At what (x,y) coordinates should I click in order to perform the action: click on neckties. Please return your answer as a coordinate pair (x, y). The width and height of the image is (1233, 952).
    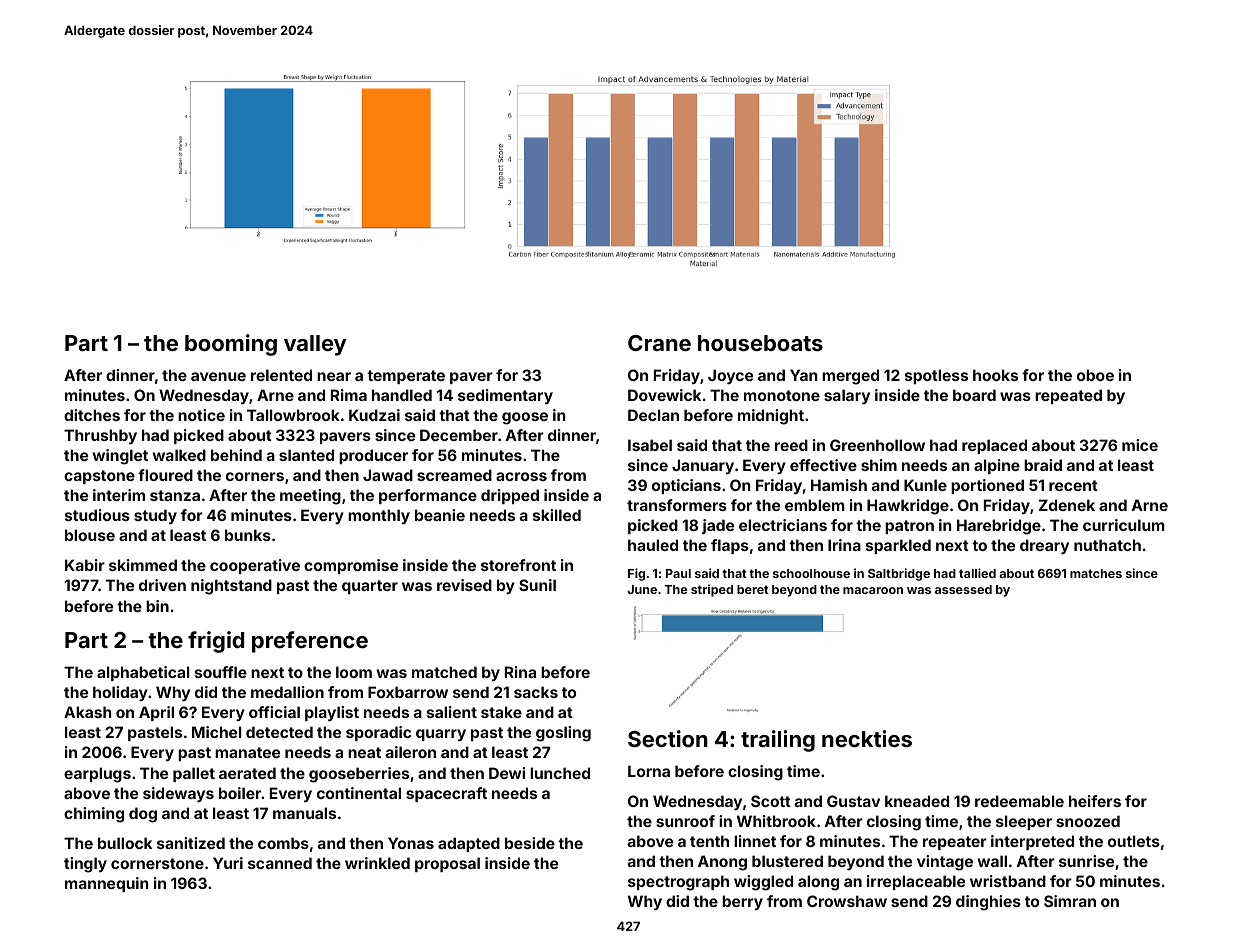
    Looking at the image, I should click on (867, 738).
